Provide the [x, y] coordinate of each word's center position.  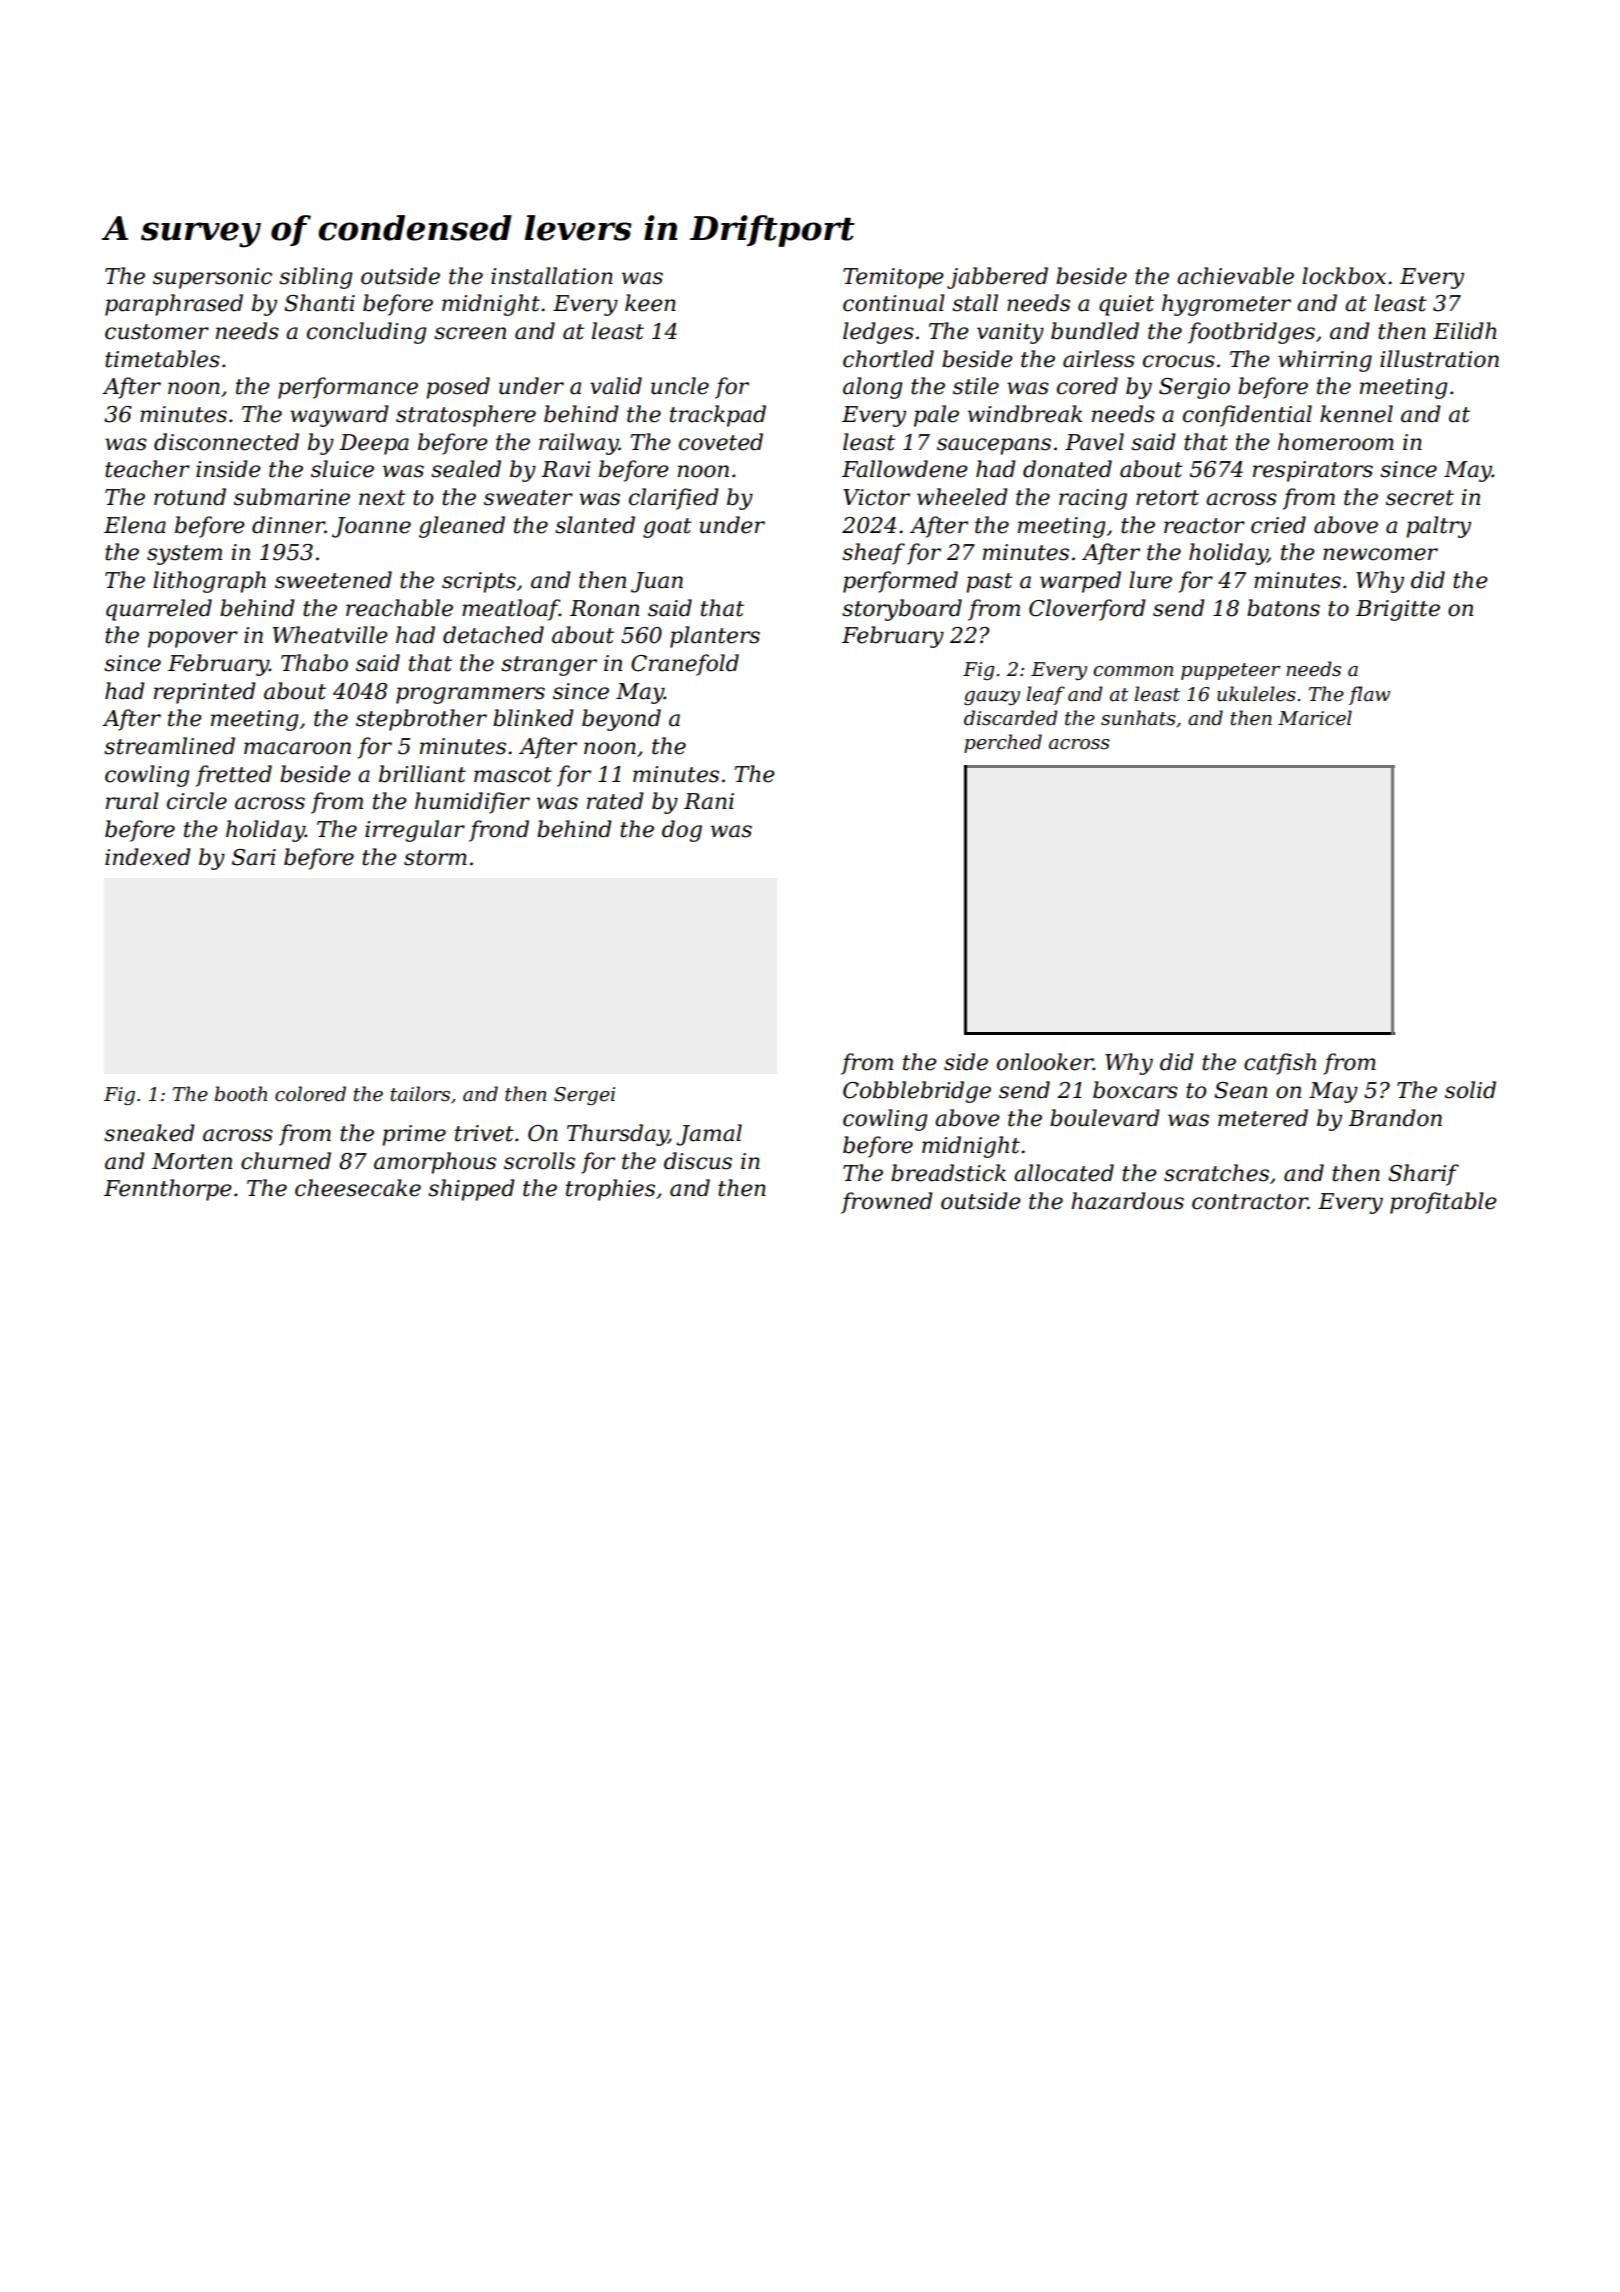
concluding [367, 333]
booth [241, 1094]
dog [682, 831]
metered [1263, 1118]
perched [1003, 743]
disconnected [226, 442]
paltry [1438, 527]
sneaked [149, 1133]
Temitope [893, 278]
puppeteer [1231, 671]
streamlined [169, 746]
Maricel [1315, 718]
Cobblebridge [917, 1092]
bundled [1095, 331]
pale [936, 416]
